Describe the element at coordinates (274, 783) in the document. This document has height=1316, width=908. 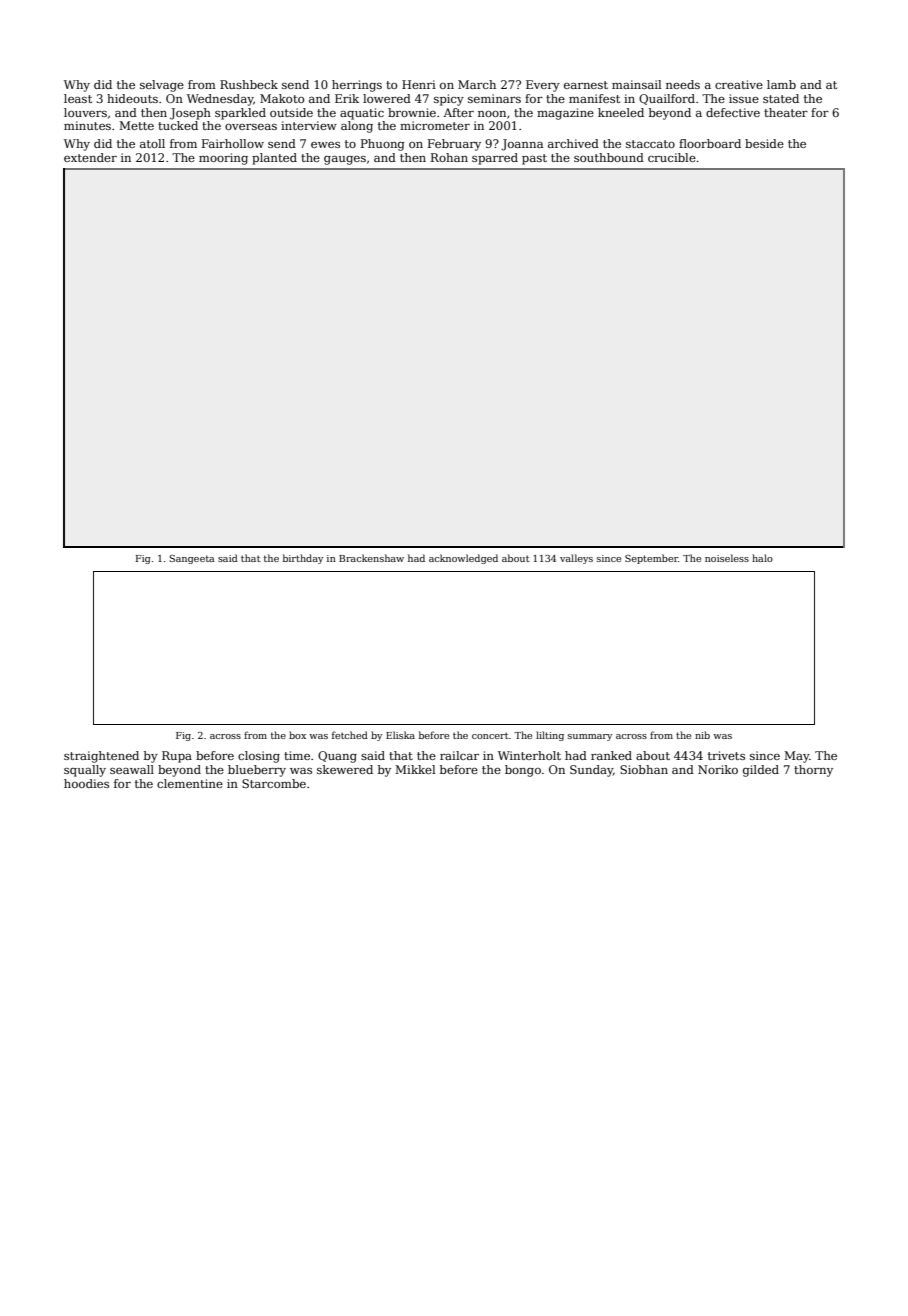
I see `Starcombe` at that location.
